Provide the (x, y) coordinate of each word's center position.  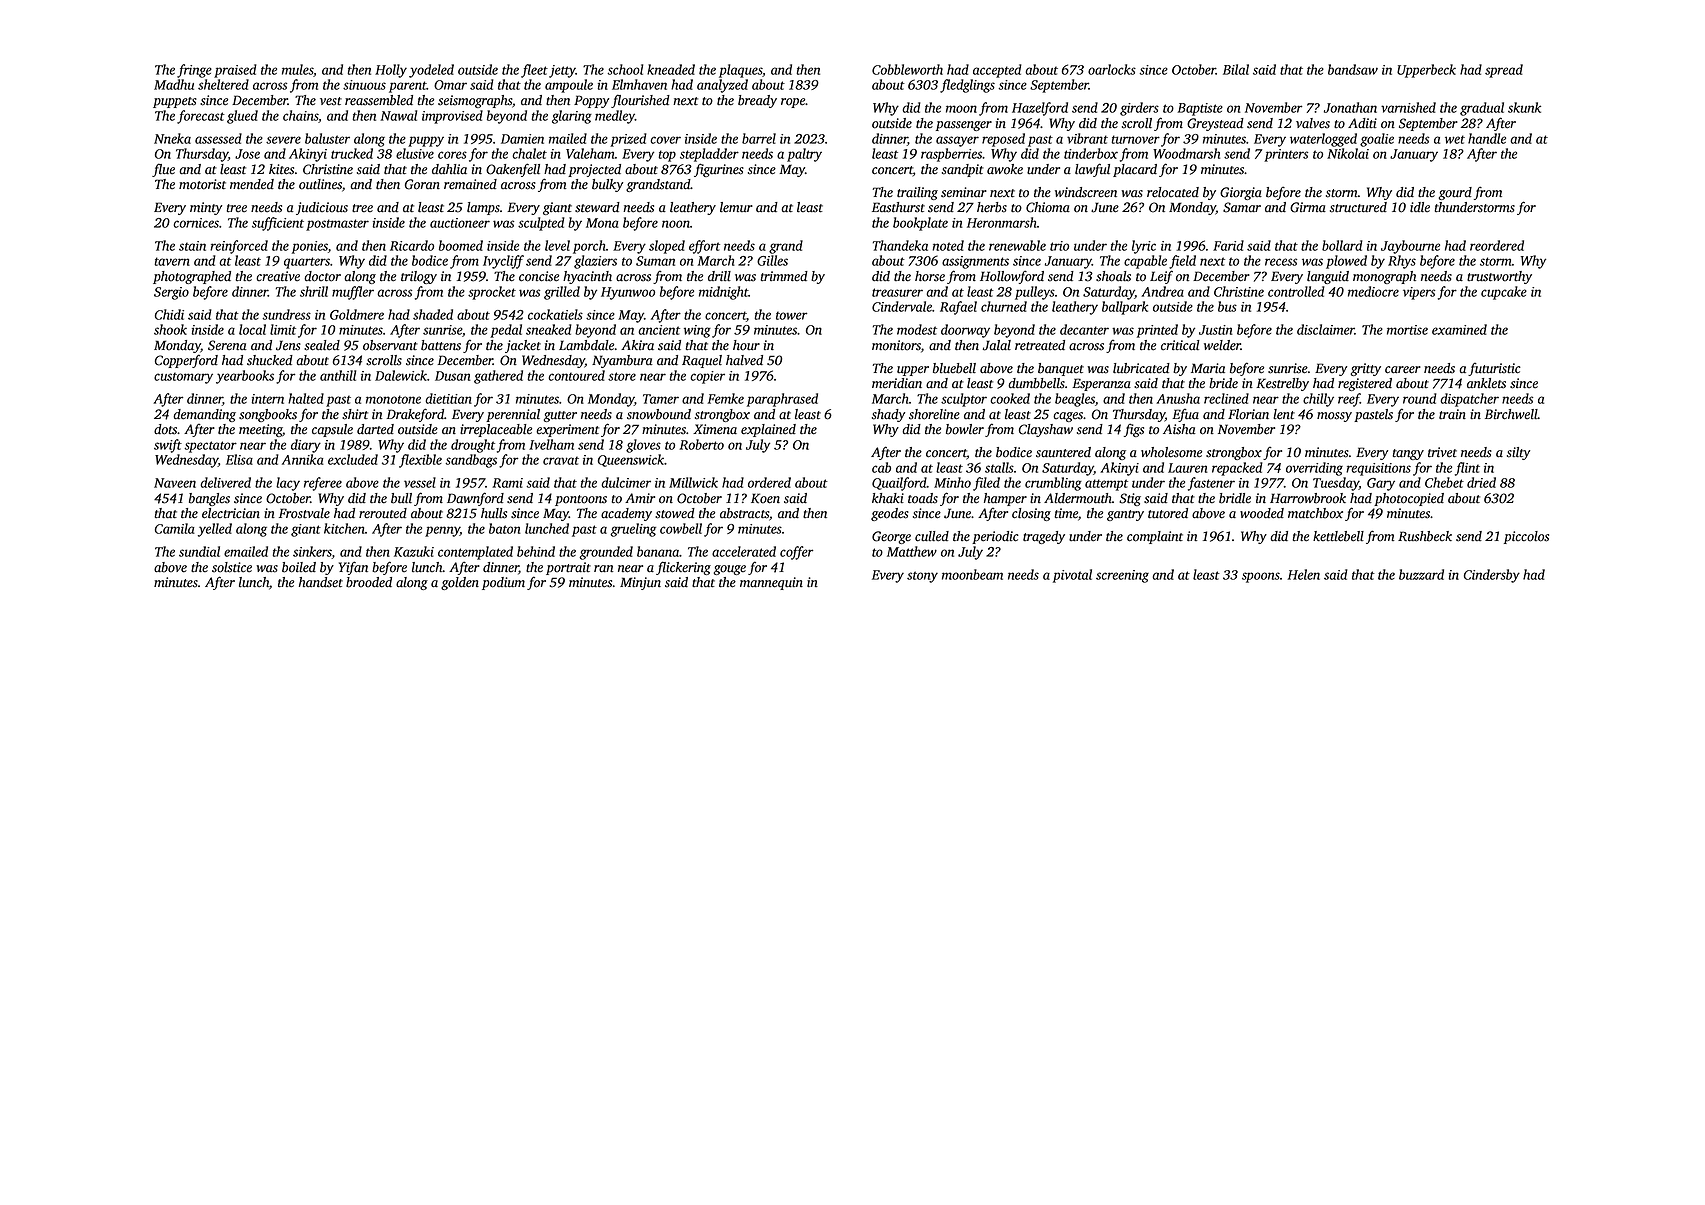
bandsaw (1353, 69)
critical (1180, 345)
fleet (534, 71)
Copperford (186, 361)
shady (888, 415)
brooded (369, 582)
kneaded (671, 69)
